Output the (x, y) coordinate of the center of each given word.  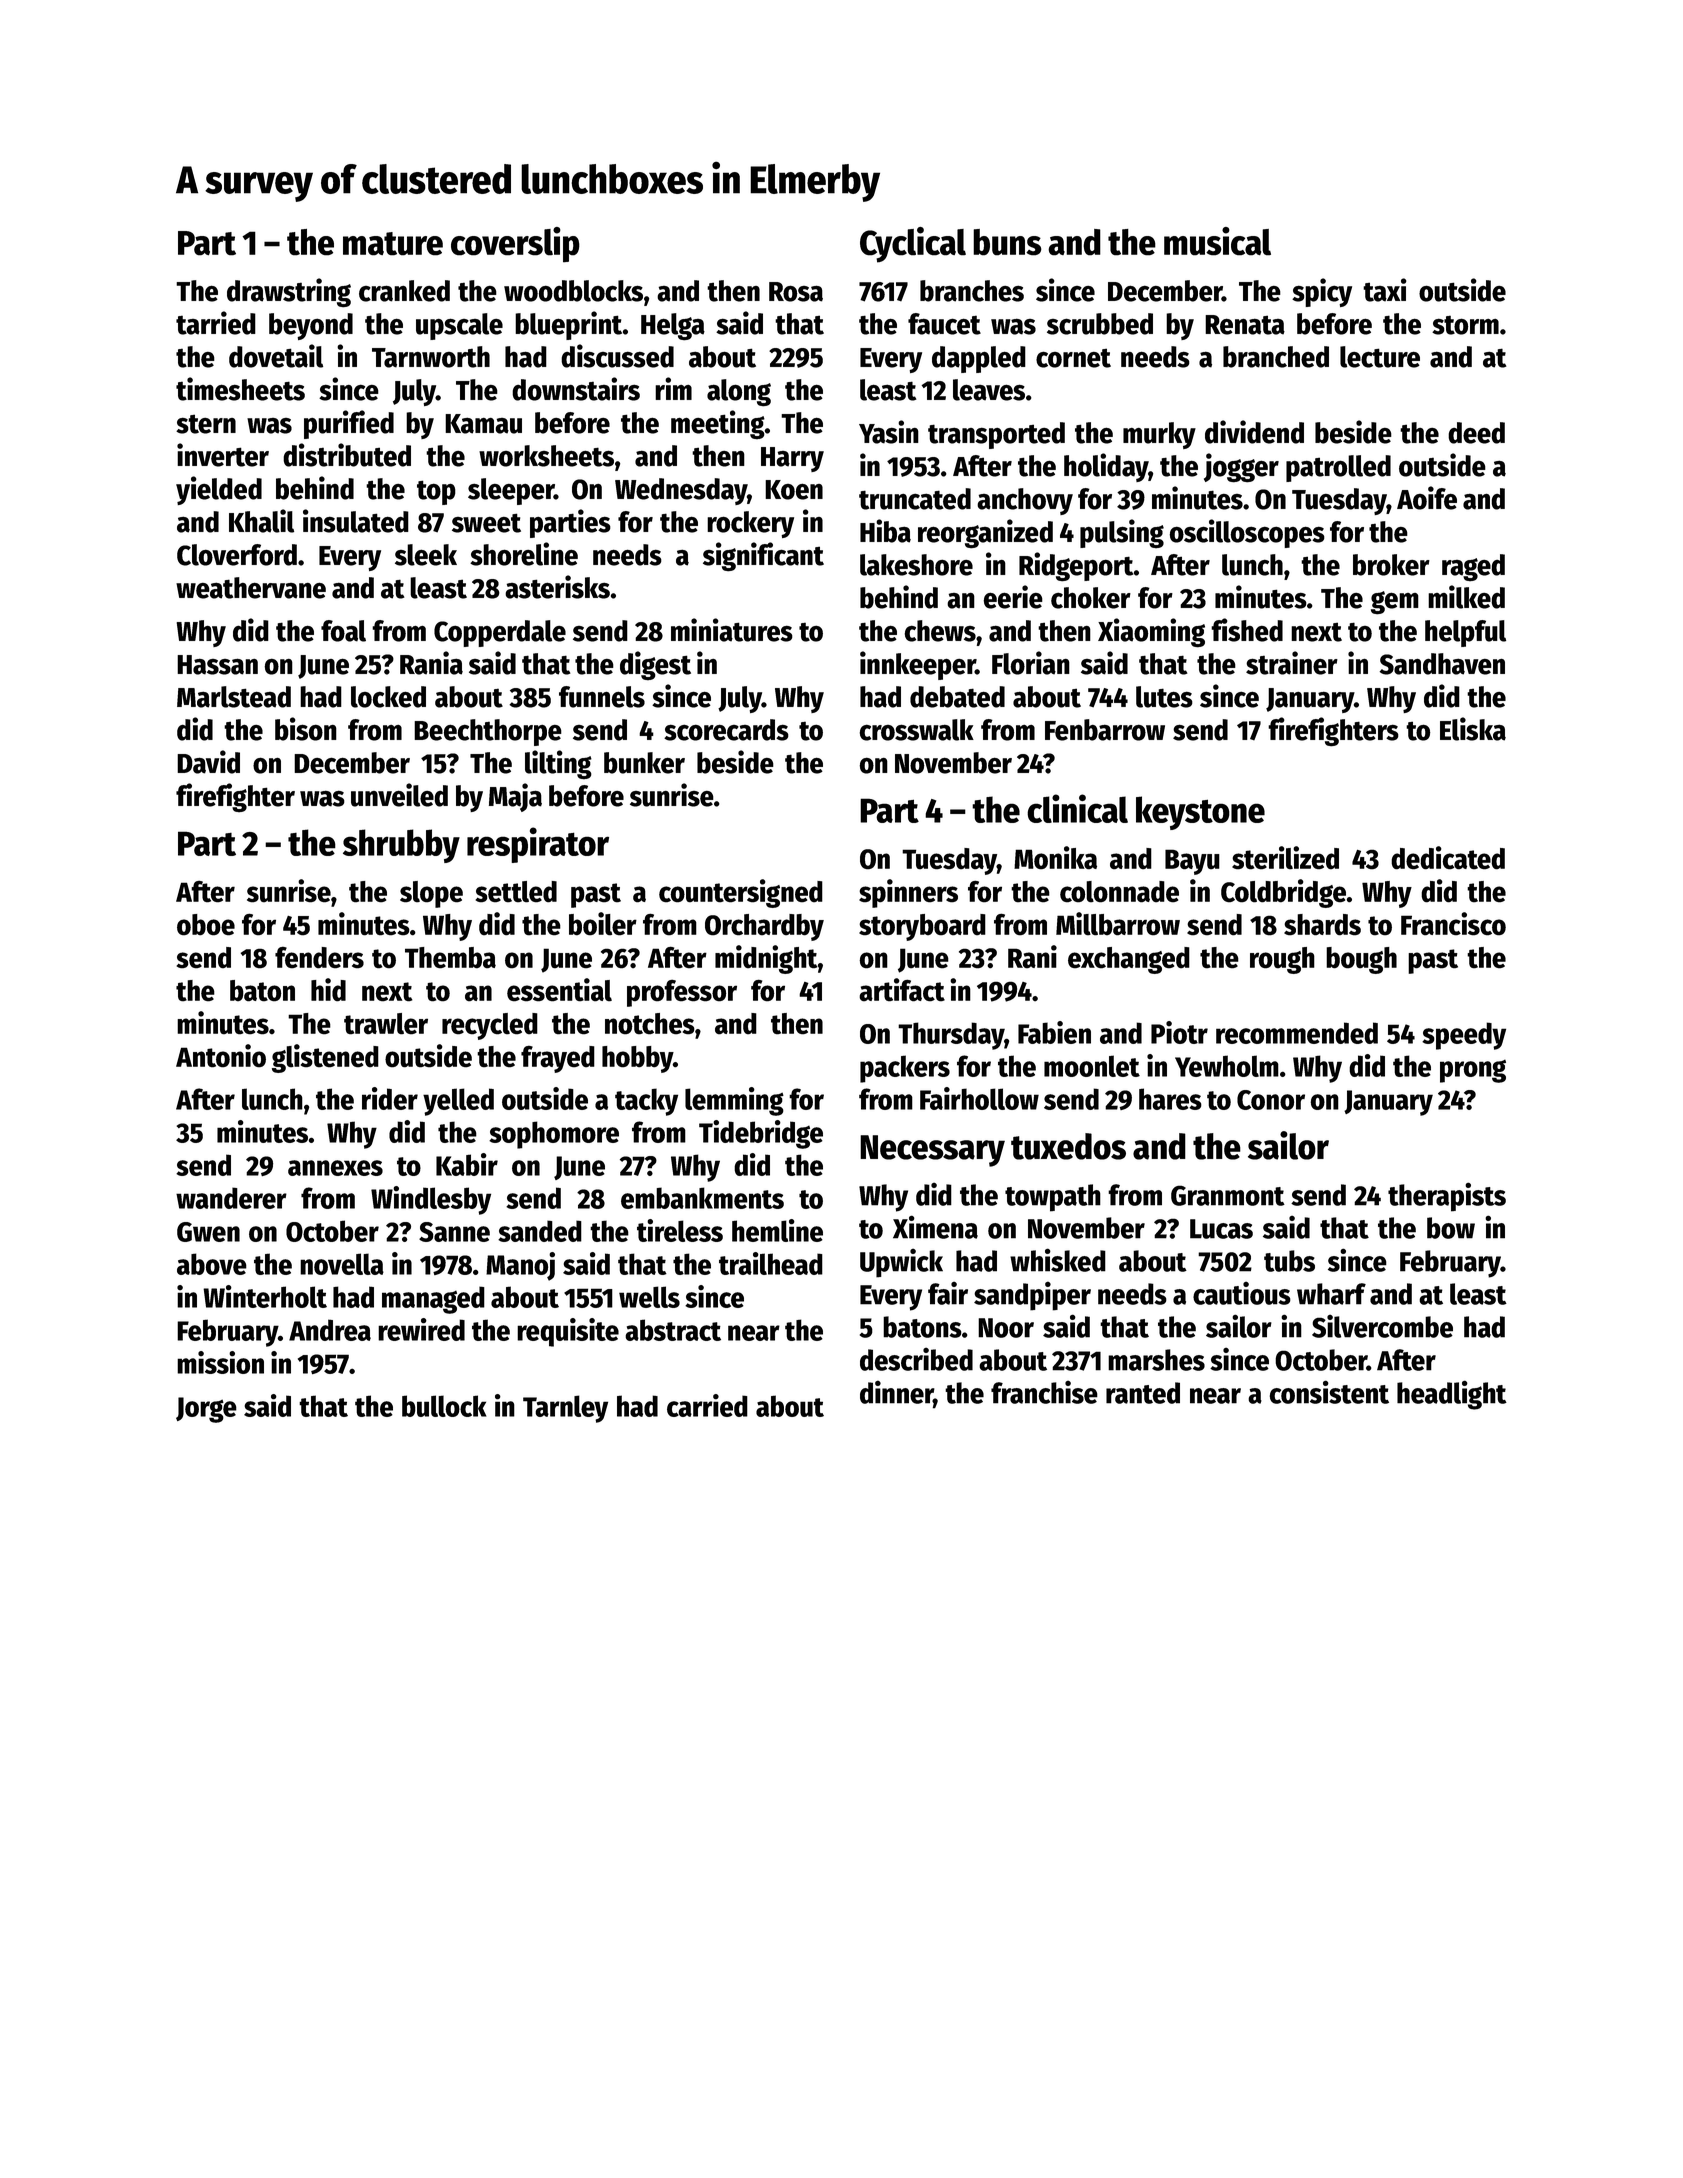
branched (1276, 357)
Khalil (261, 521)
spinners (908, 893)
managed (433, 1300)
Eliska (1473, 729)
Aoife (1427, 498)
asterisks (557, 587)
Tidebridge (761, 1134)
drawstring (289, 293)
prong (1473, 1071)
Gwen (208, 1232)
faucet (944, 324)
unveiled (399, 795)
